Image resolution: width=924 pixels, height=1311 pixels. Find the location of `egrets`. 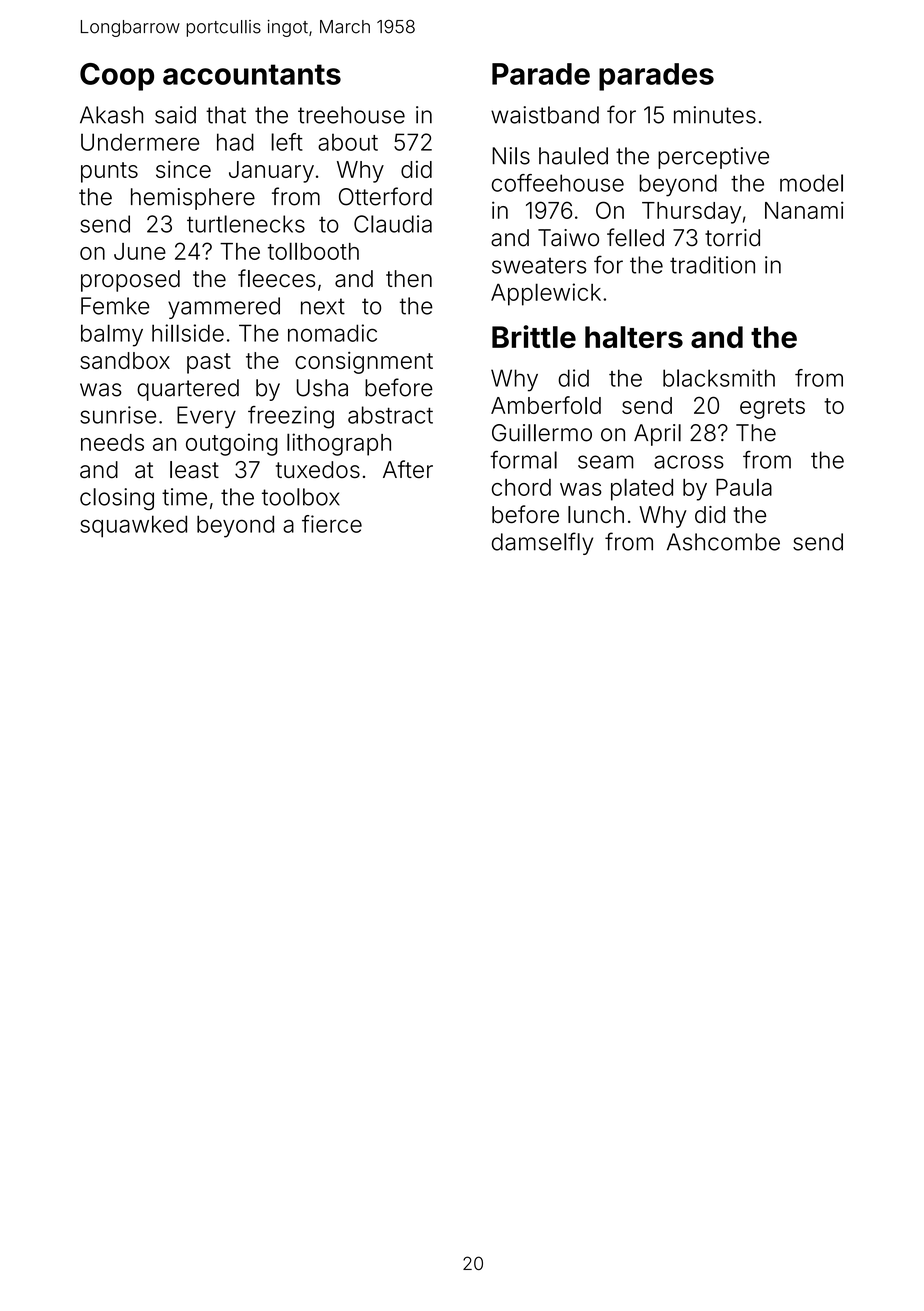

egrets is located at coordinates (772, 408).
